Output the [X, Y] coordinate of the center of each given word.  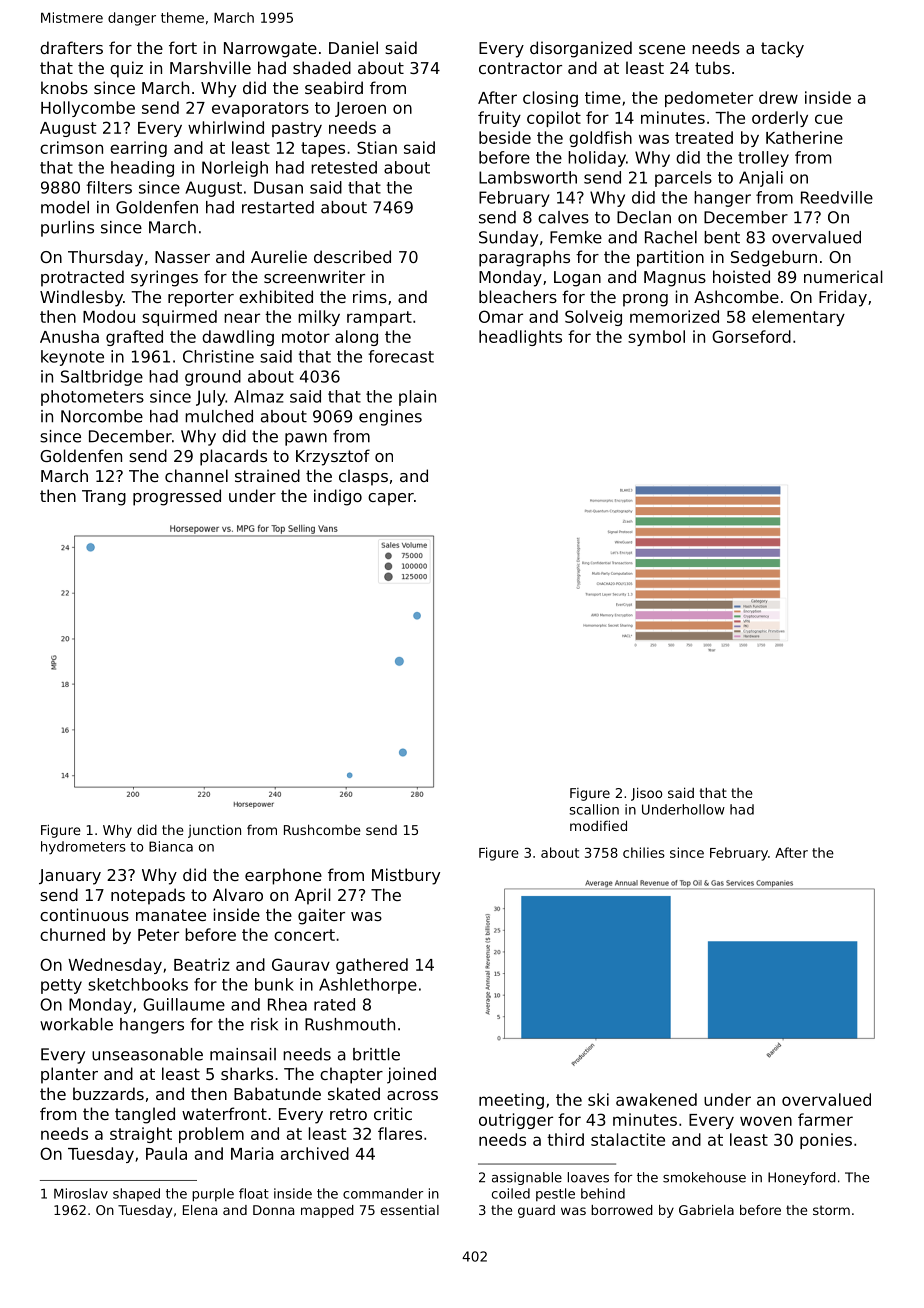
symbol [656, 338]
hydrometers [83, 848]
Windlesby [81, 298]
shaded [322, 67]
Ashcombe [736, 296]
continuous [84, 914]
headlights [520, 338]
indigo [338, 497]
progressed [177, 497]
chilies [644, 852]
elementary [798, 318]
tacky [782, 49]
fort [183, 47]
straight [141, 1135]
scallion [594, 809]
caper [391, 499]
